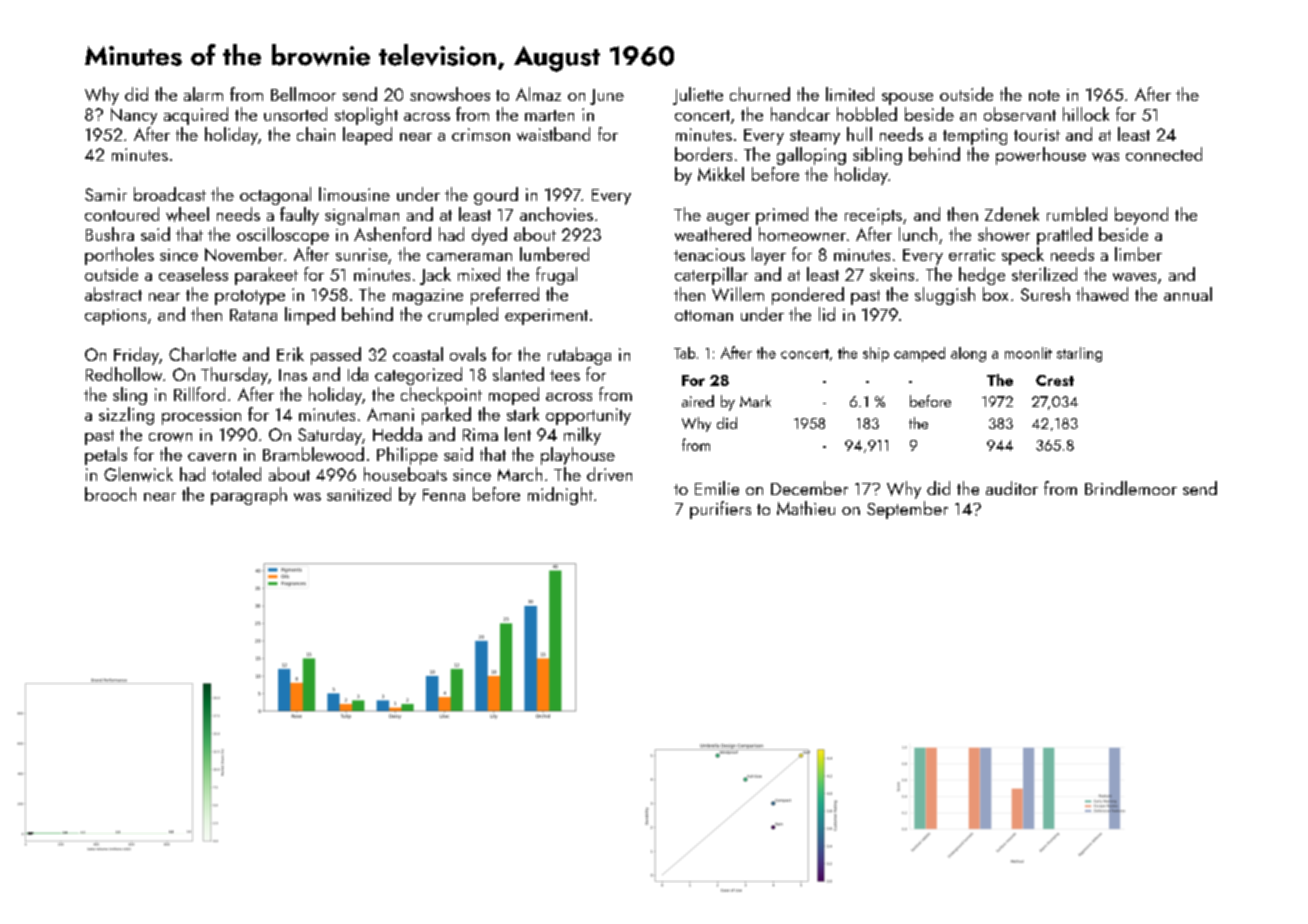  Describe the element at coordinates (1012, 488) in the page. I see `auditor` at that location.
